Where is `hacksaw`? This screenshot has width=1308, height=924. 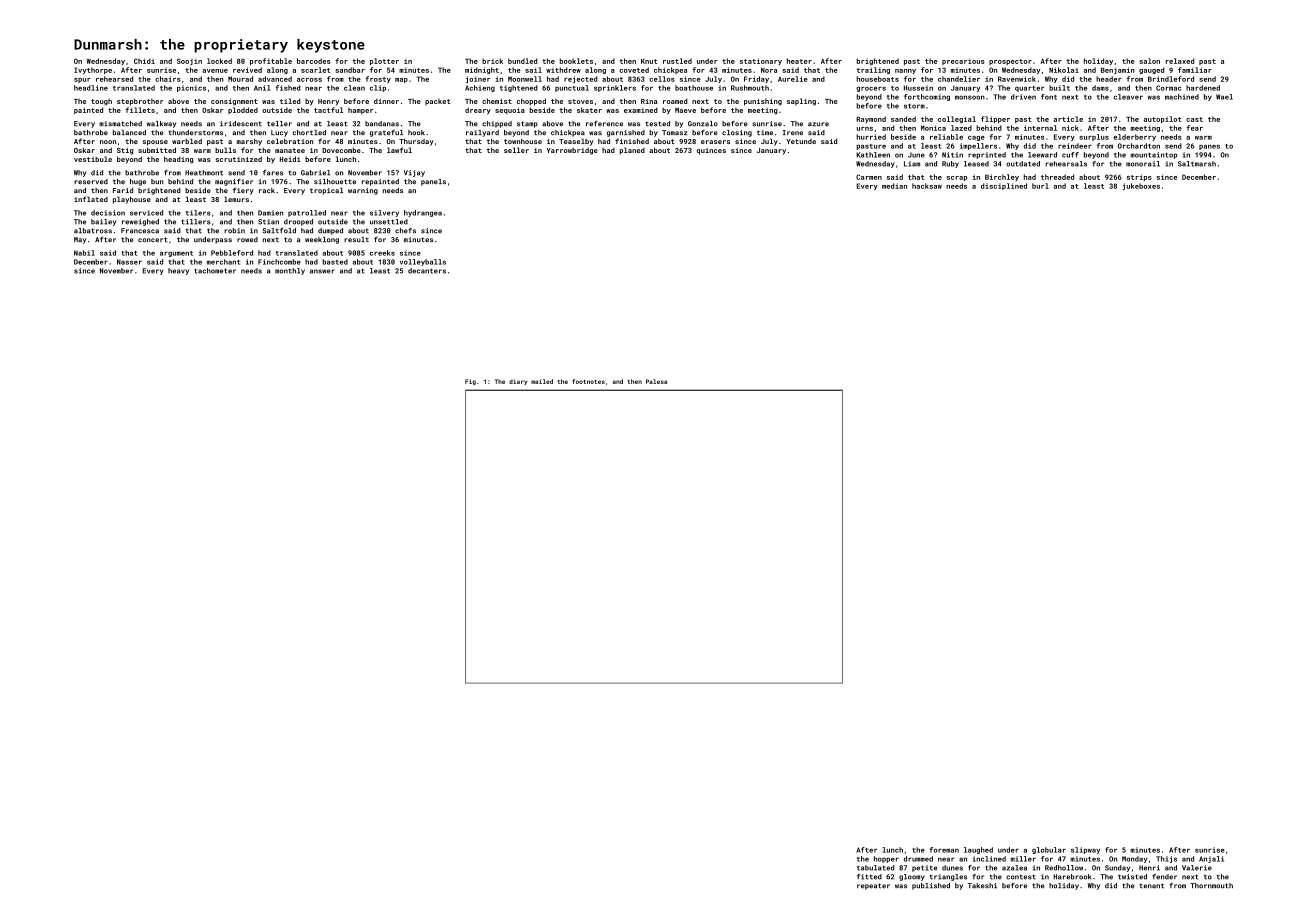
hacksaw is located at coordinates (927, 186).
